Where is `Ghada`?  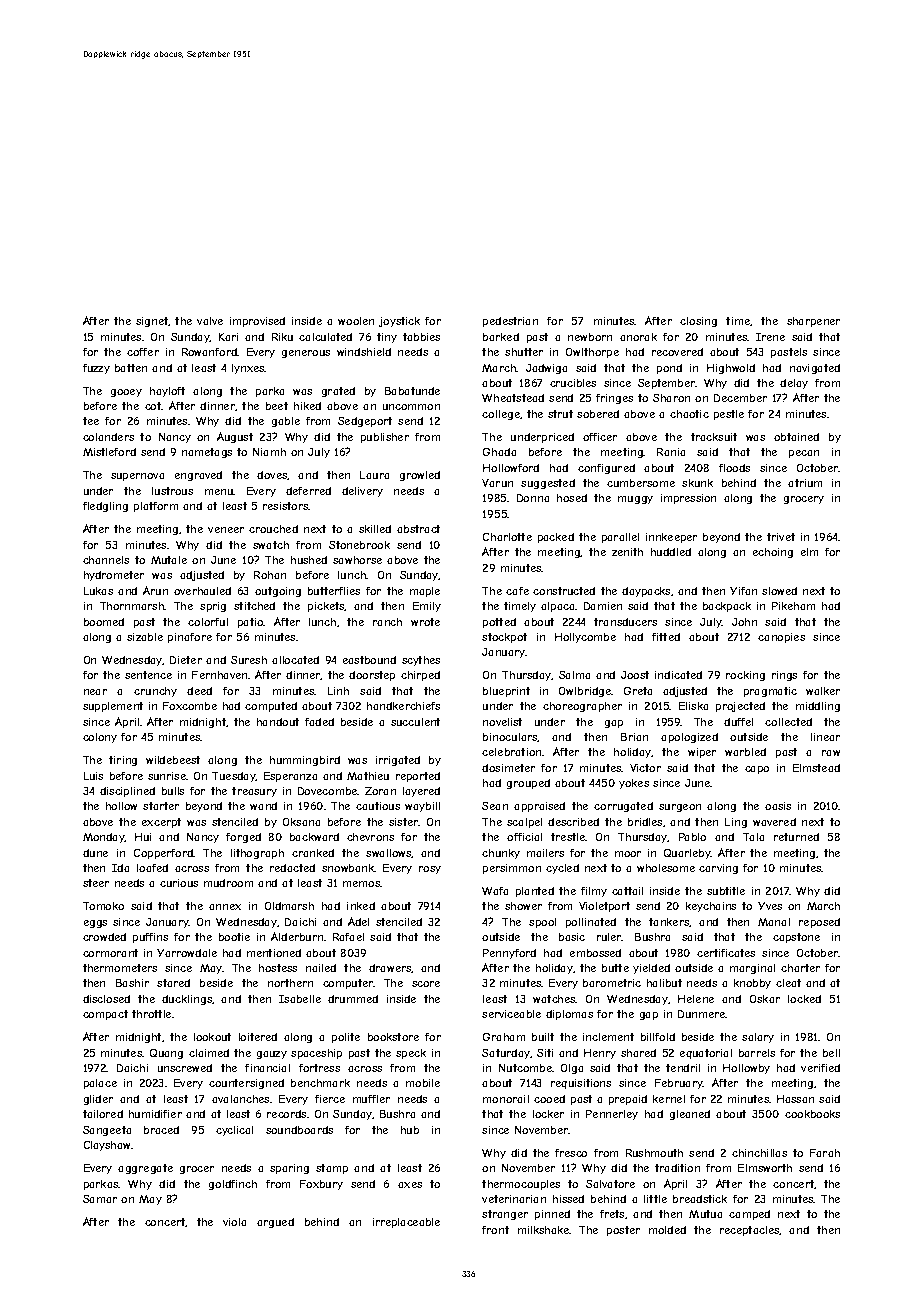 Ghada is located at coordinates (499, 452).
